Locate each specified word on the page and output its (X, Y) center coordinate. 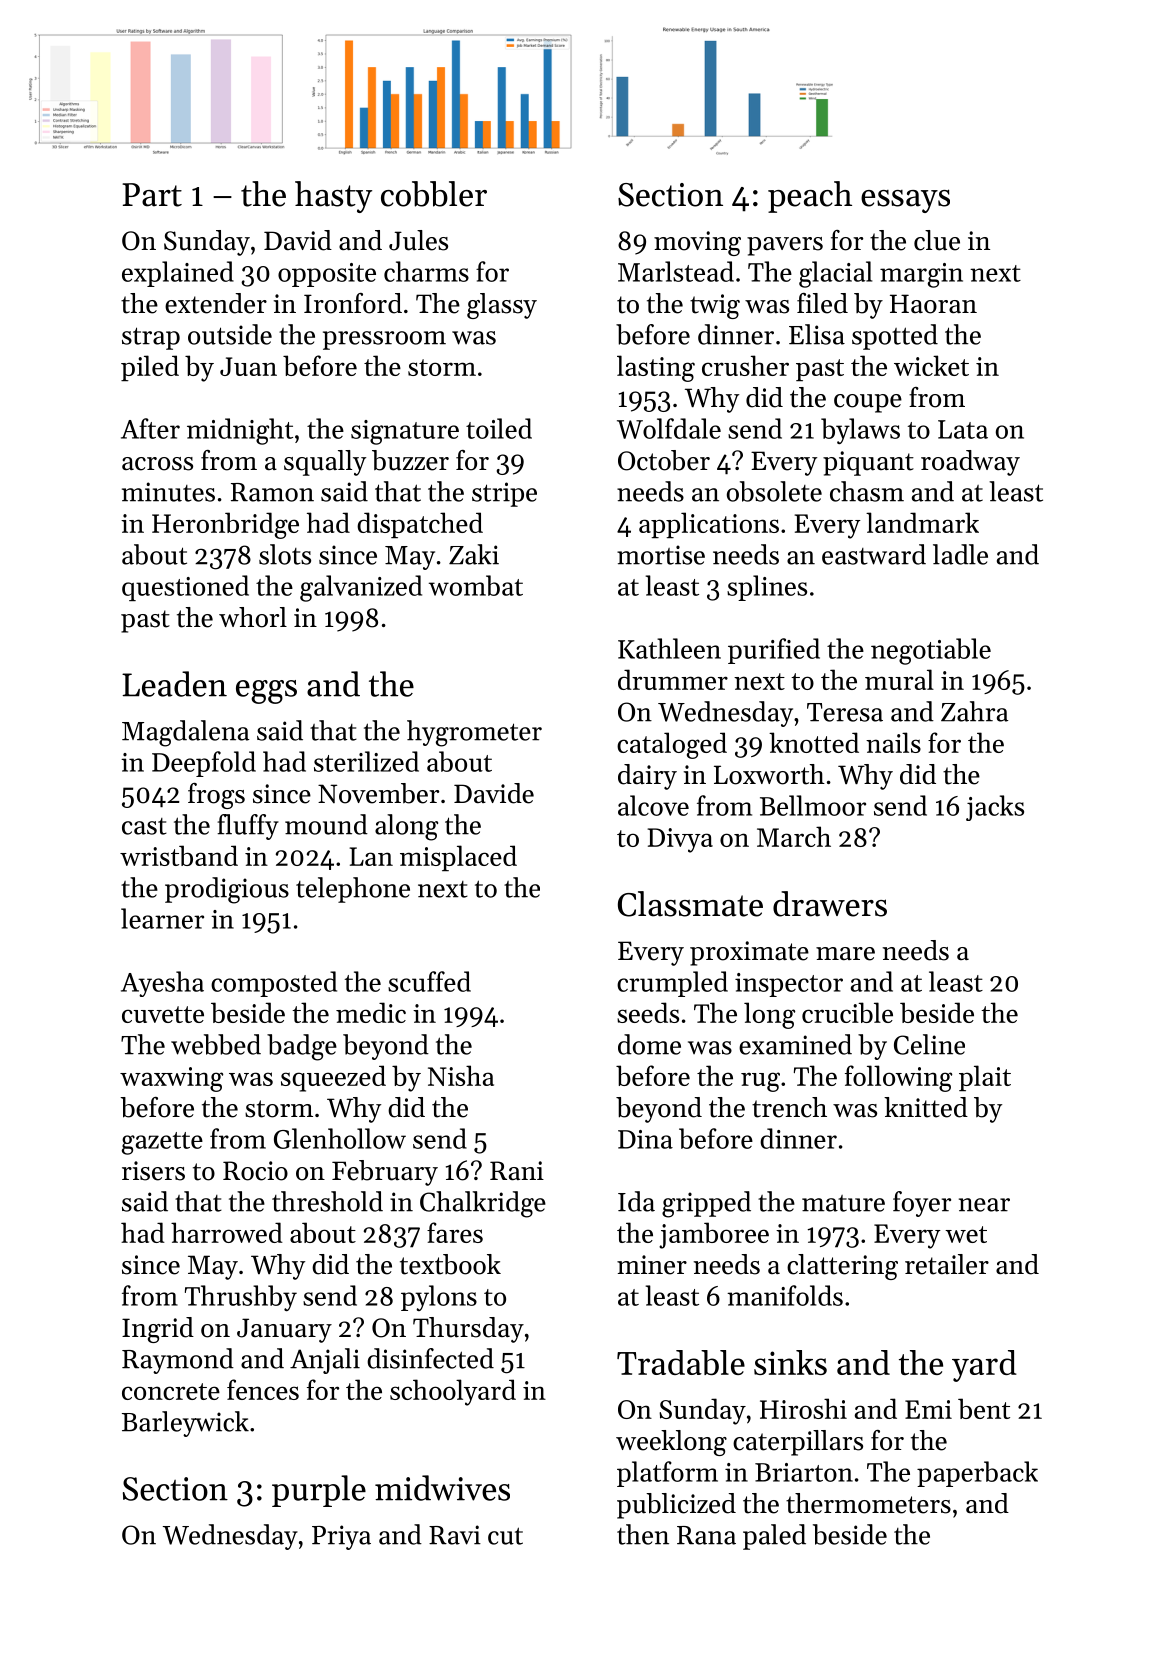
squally (325, 463)
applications (709, 525)
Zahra (974, 711)
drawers (830, 904)
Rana (706, 1535)
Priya (341, 1537)
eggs (266, 692)
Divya (680, 840)
